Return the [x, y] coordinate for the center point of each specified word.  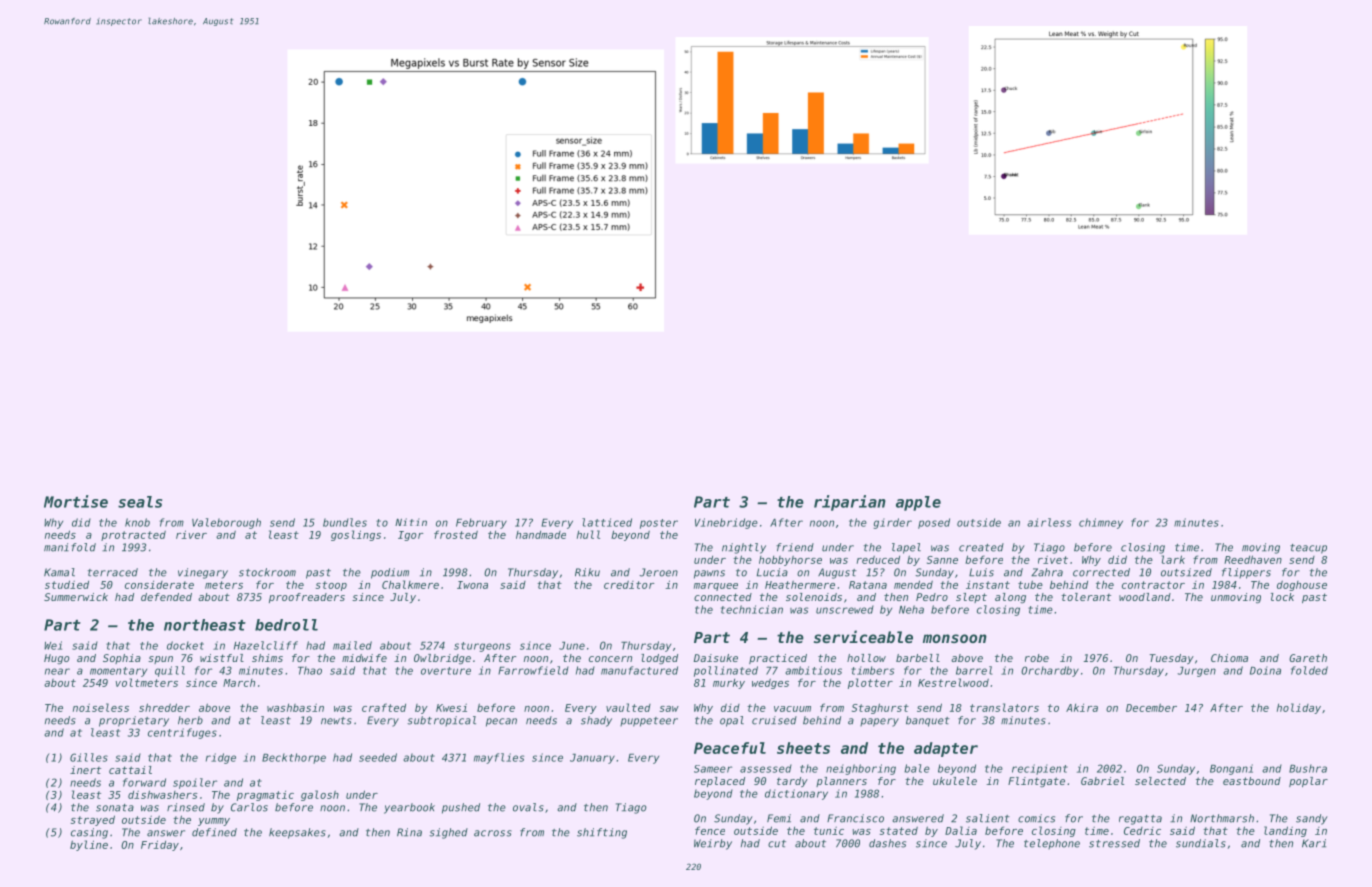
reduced [878, 560]
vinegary [203, 573]
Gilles [89, 757]
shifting [602, 833]
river [191, 534]
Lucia [772, 572]
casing [89, 833]
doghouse [1302, 586]
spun [160, 660]
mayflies [499, 758]
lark [1173, 559]
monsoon [955, 638]
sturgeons [482, 647]
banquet [928, 721]
